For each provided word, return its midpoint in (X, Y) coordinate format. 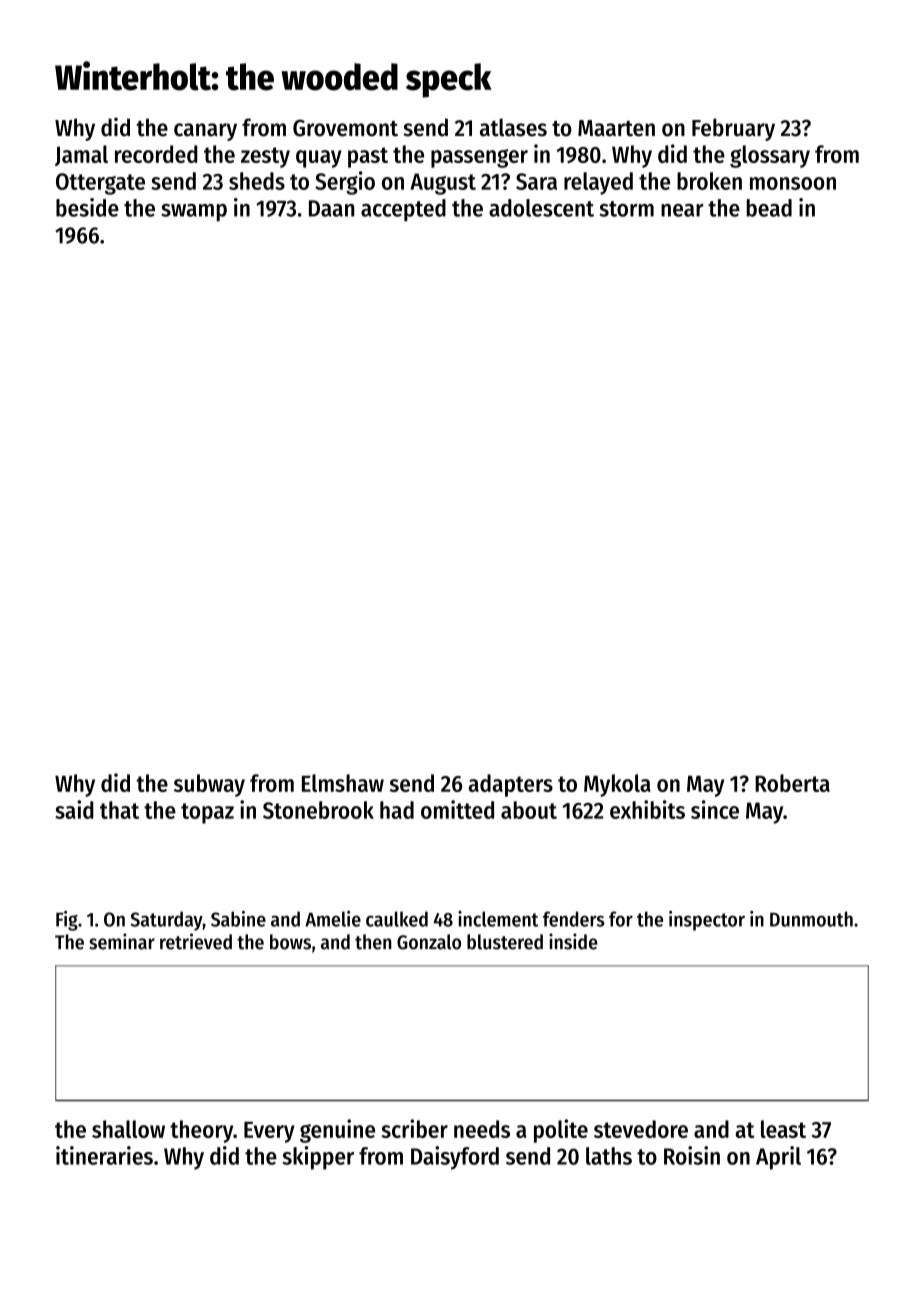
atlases (513, 127)
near (682, 210)
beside (87, 207)
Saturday (167, 921)
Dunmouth (811, 919)
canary (205, 132)
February (733, 129)
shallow (128, 1129)
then (373, 942)
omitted (457, 809)
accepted (403, 210)
